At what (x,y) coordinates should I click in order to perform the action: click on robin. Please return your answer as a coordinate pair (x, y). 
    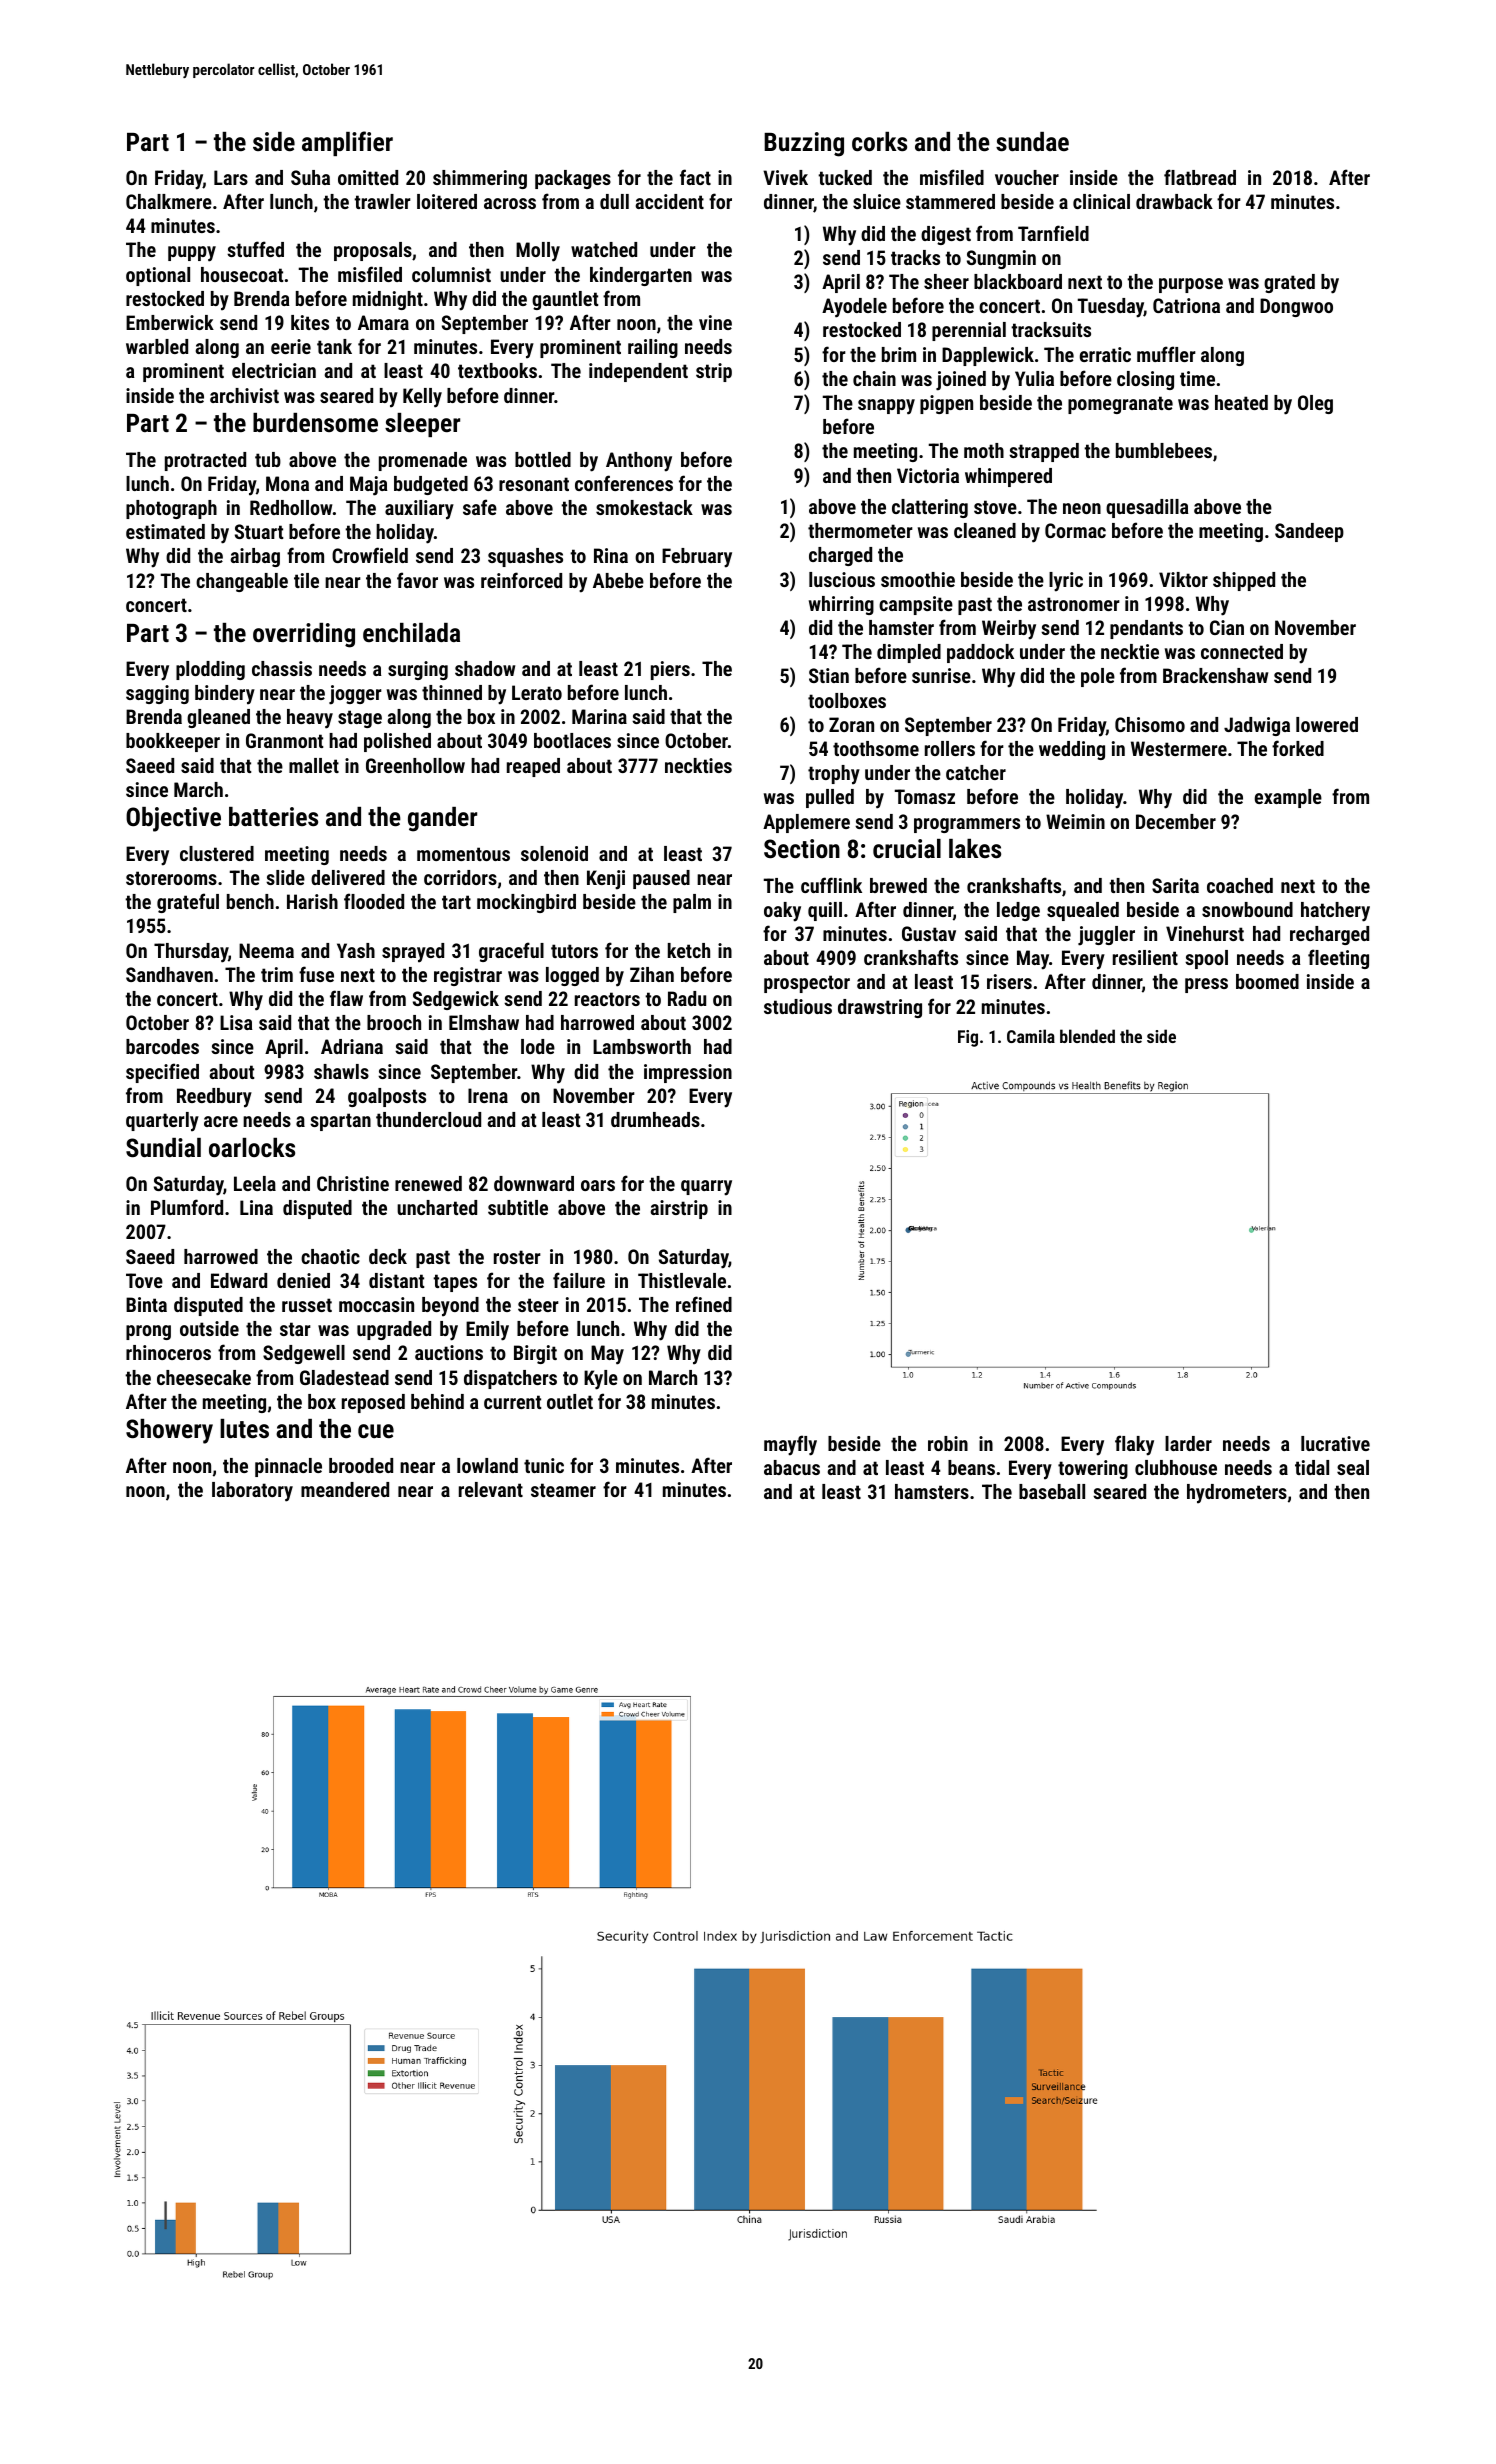
    Looking at the image, I should click on (948, 1443).
